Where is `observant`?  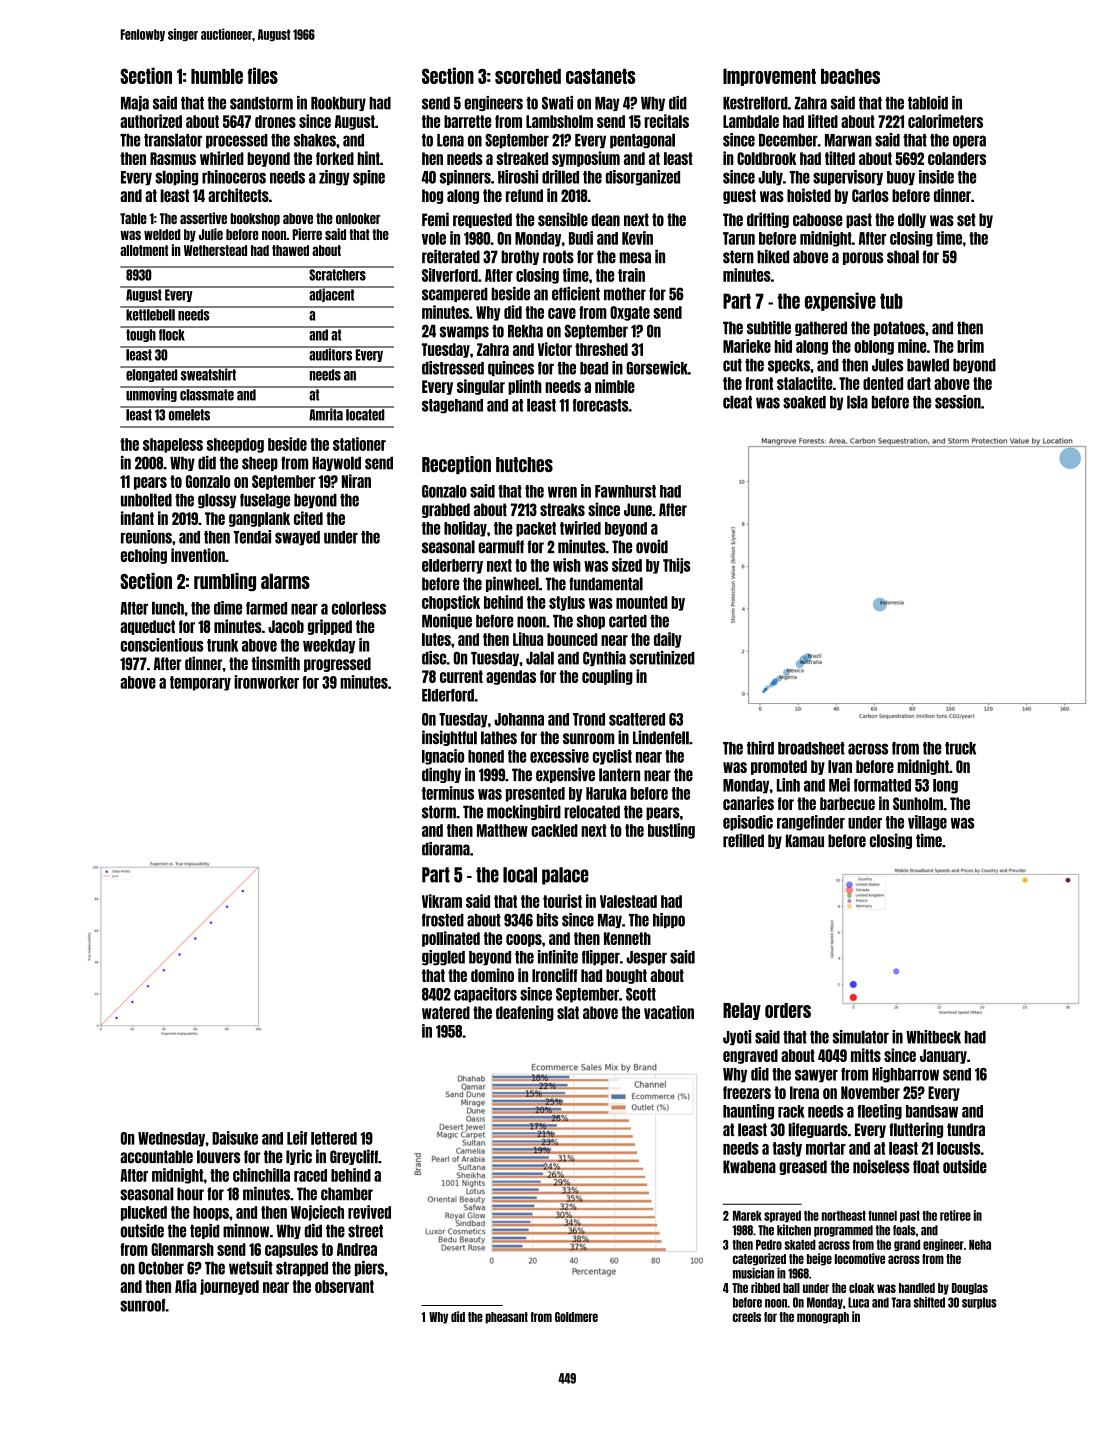 observant is located at coordinates (344, 1286).
